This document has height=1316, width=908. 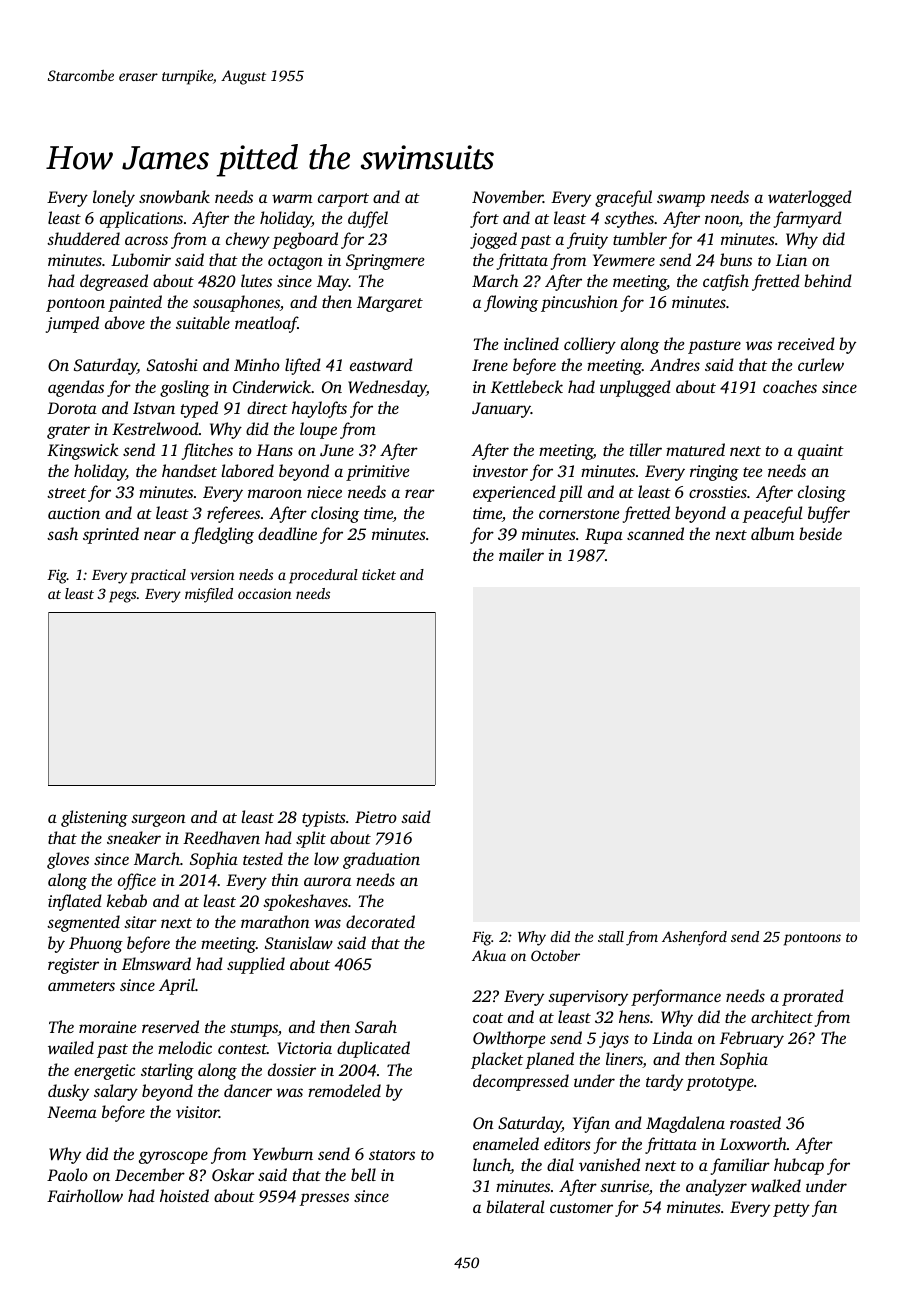 I want to click on Ashenford, so click(x=694, y=938).
